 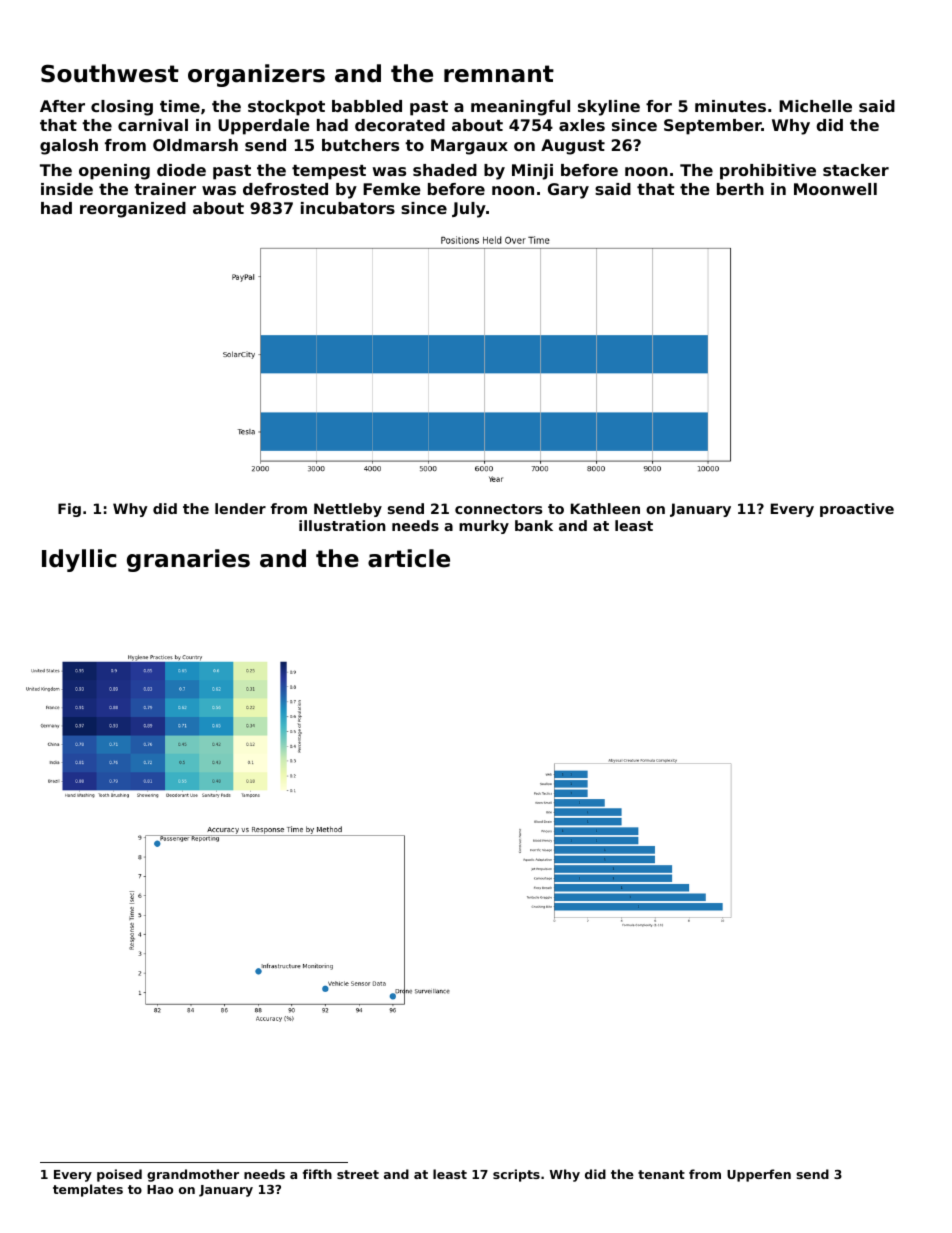 I want to click on tenant, so click(x=661, y=1174).
